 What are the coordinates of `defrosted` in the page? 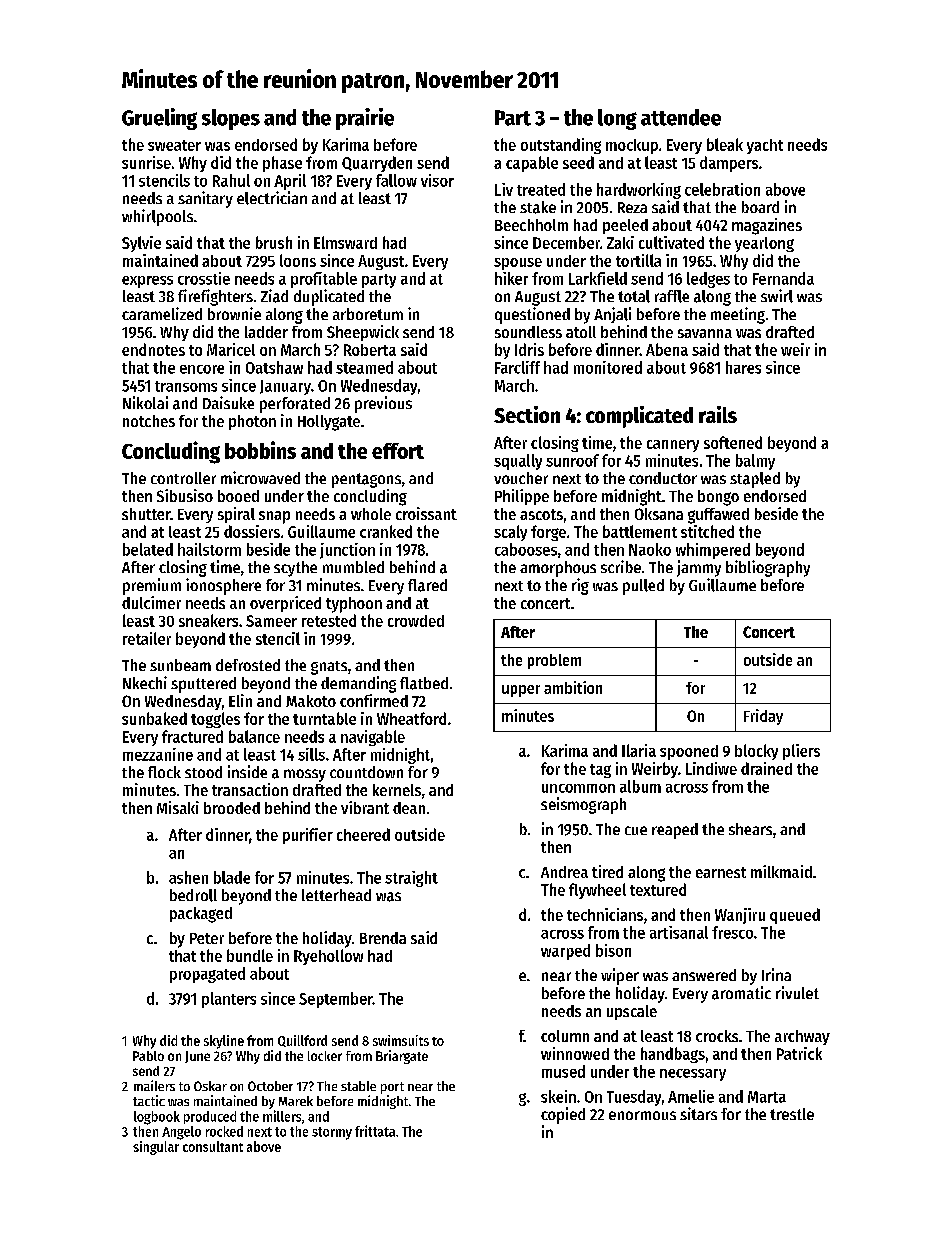 It's located at (248, 665).
